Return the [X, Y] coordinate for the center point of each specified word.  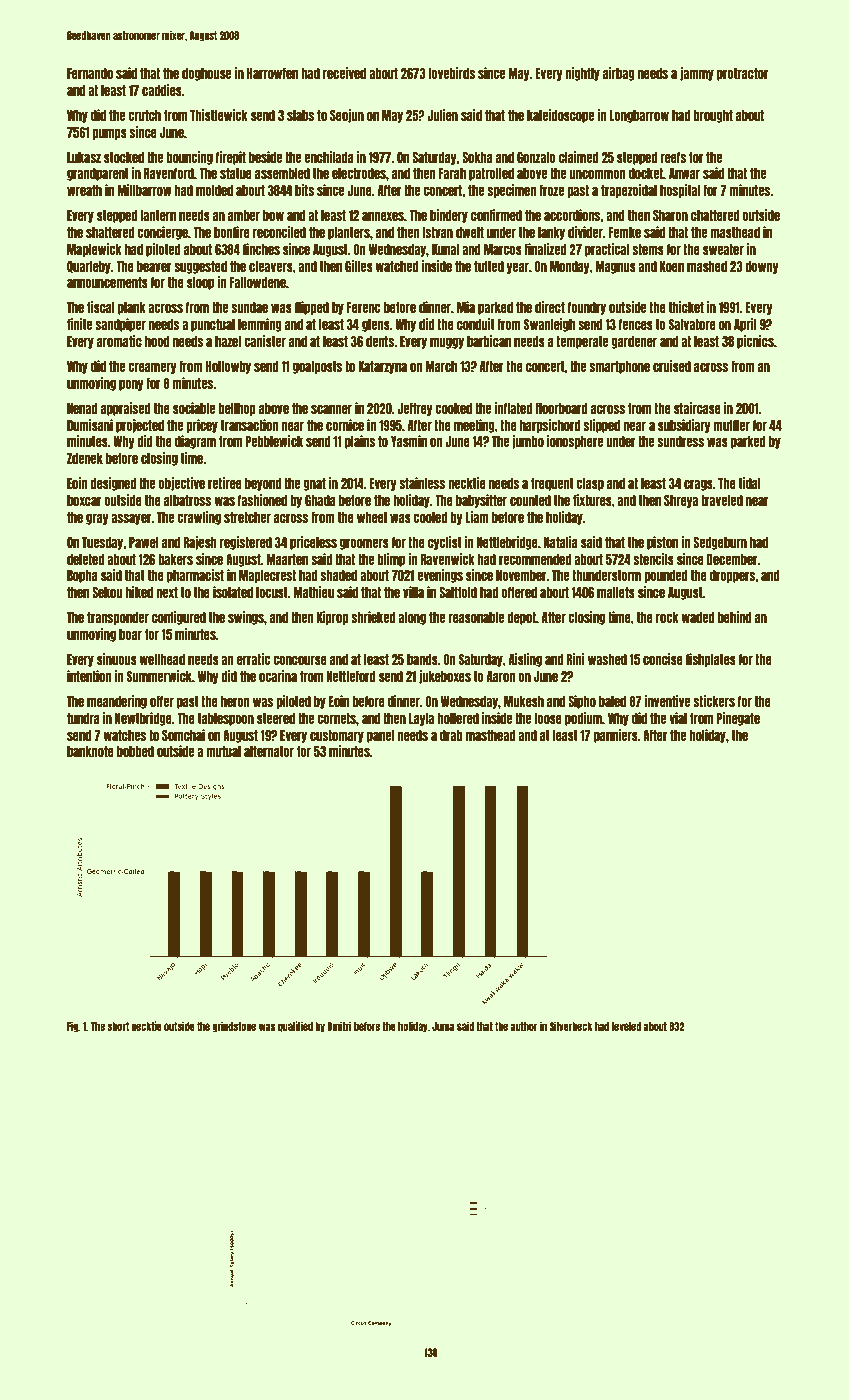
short [118, 1026]
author [524, 1026]
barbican [489, 341]
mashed [707, 266]
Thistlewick [219, 115]
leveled [626, 1026]
